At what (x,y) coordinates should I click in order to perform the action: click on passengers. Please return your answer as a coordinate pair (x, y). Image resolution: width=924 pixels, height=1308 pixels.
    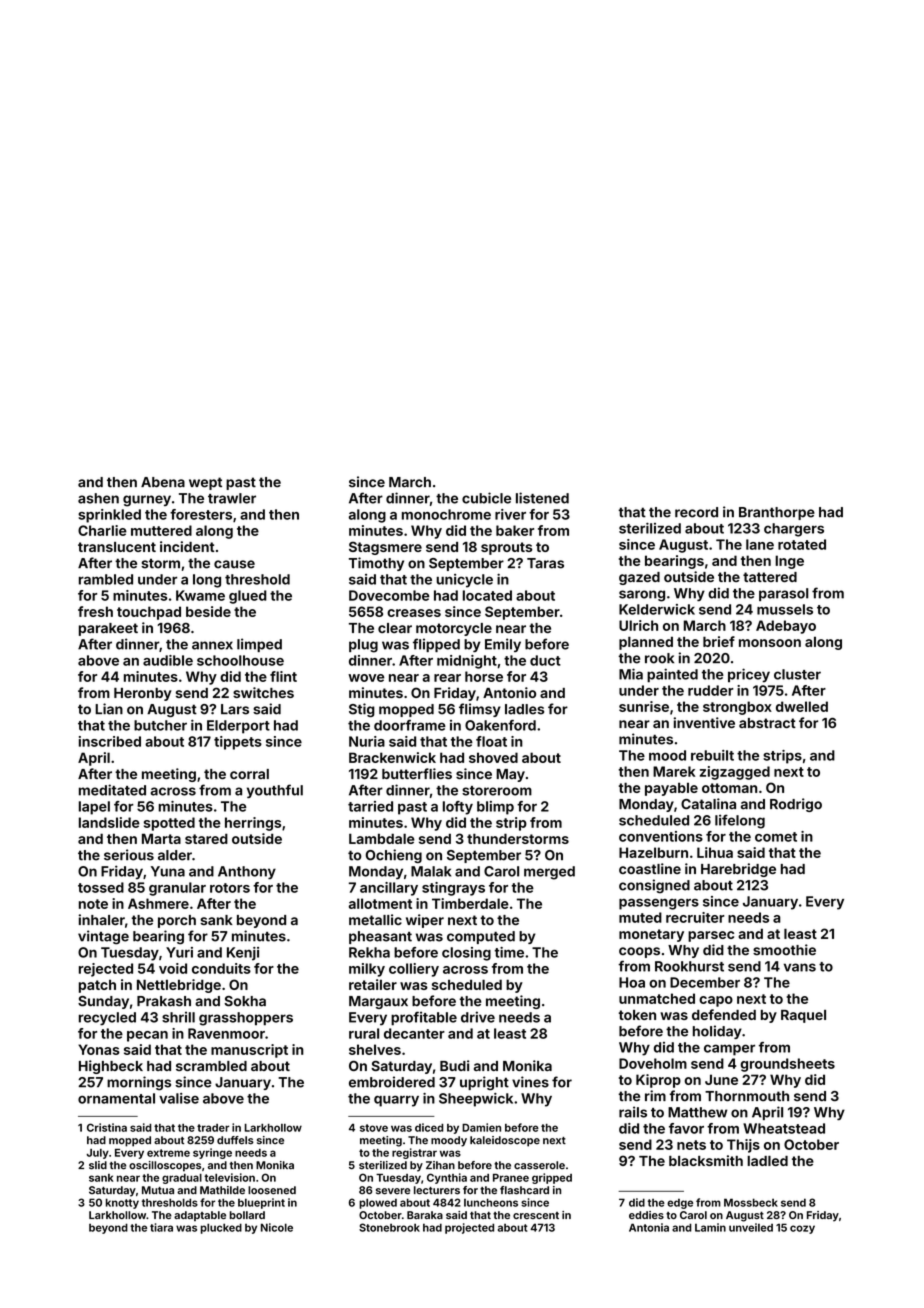
    Looking at the image, I should click on (659, 904).
